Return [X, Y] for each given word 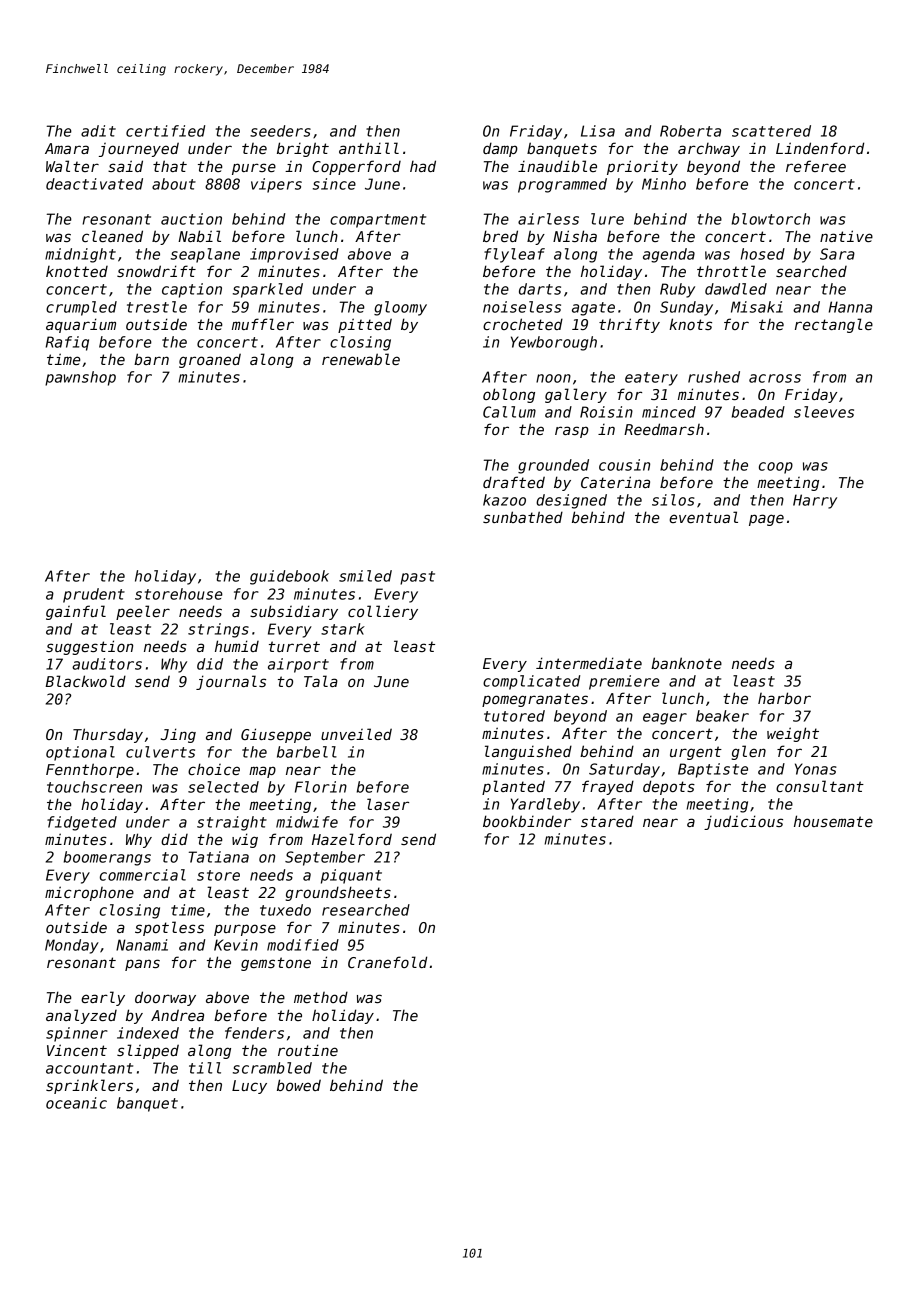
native [846, 236]
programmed [562, 185]
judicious [743, 822]
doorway [165, 998]
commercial [143, 875]
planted [513, 787]
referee [816, 166]
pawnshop [80, 378]
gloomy [400, 308]
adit [98, 131]
